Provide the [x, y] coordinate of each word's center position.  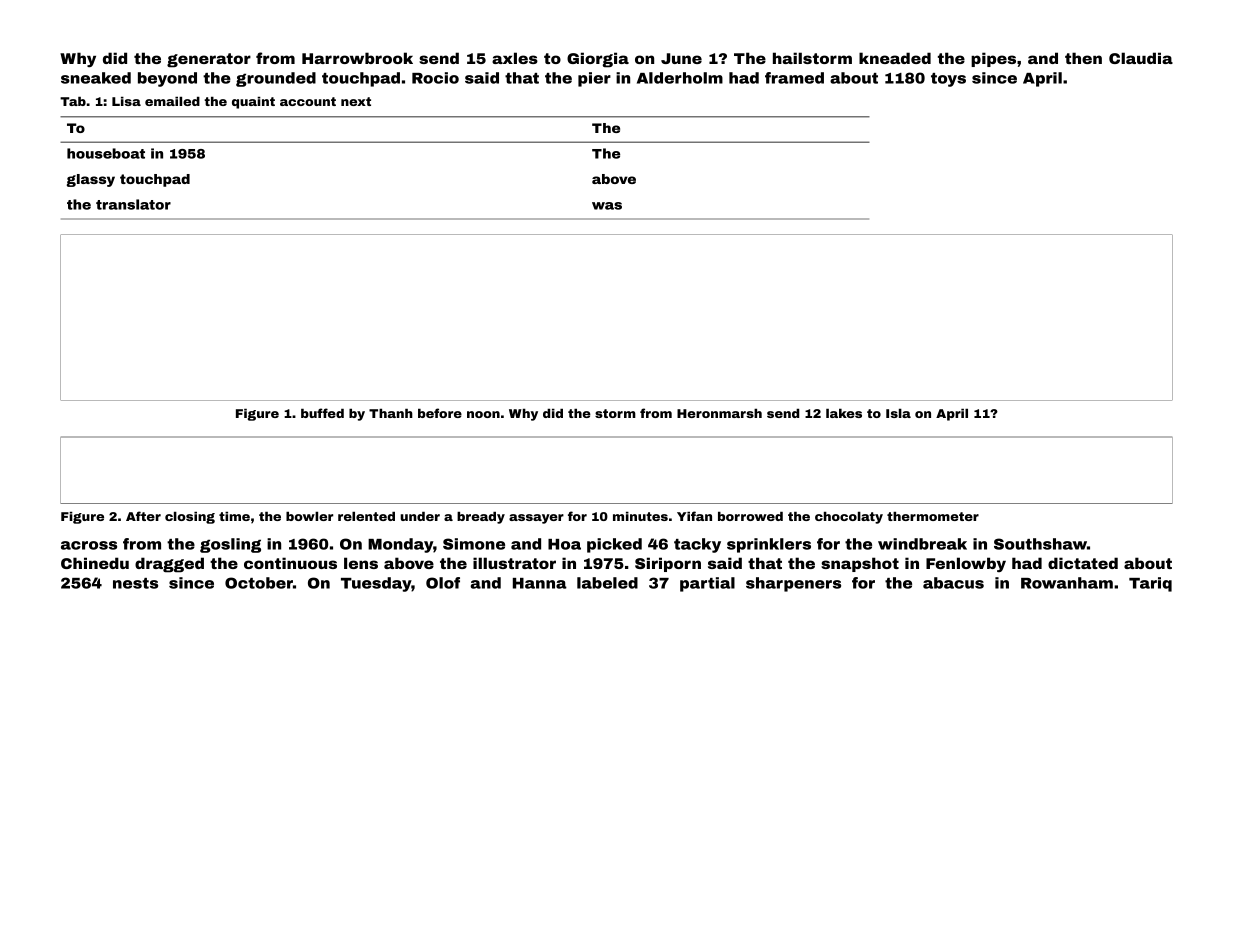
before [440, 413]
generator [209, 60]
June [681, 58]
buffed [322, 413]
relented [366, 516]
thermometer [933, 516]
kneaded [895, 58]
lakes [844, 413]
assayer [536, 519]
